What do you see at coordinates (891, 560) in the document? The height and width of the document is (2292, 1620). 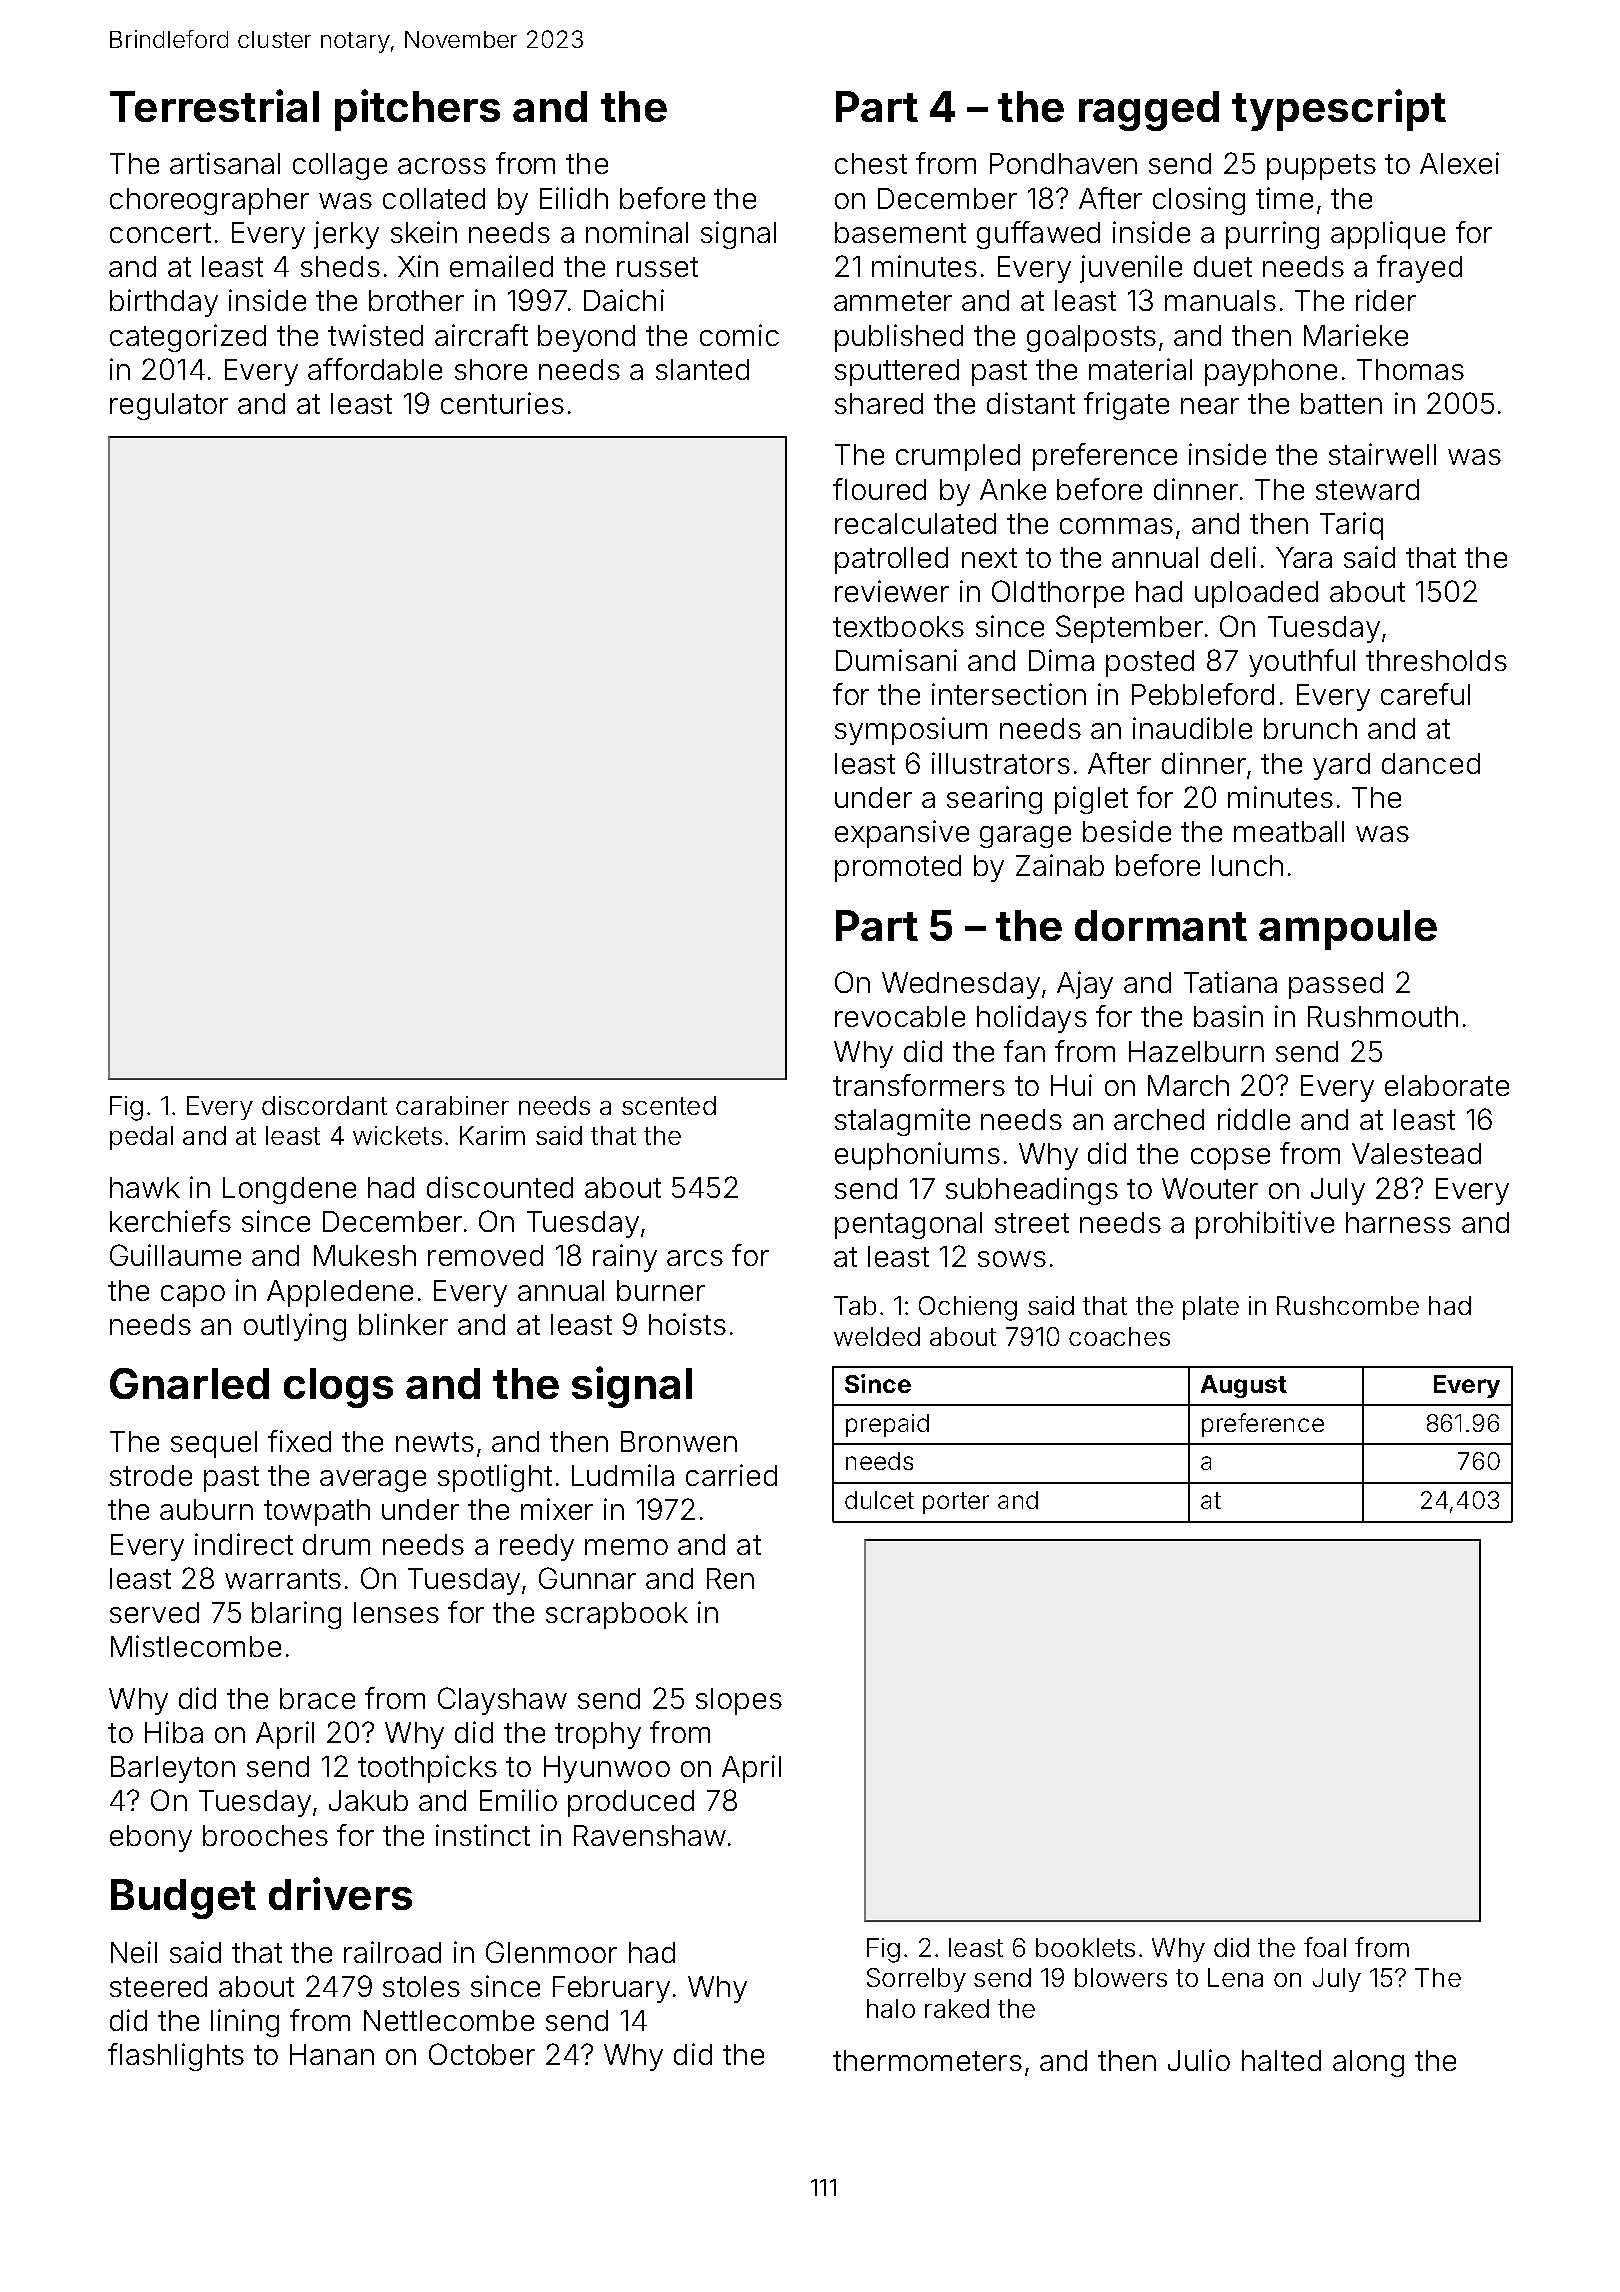 I see `patrolled` at bounding box center [891, 560].
